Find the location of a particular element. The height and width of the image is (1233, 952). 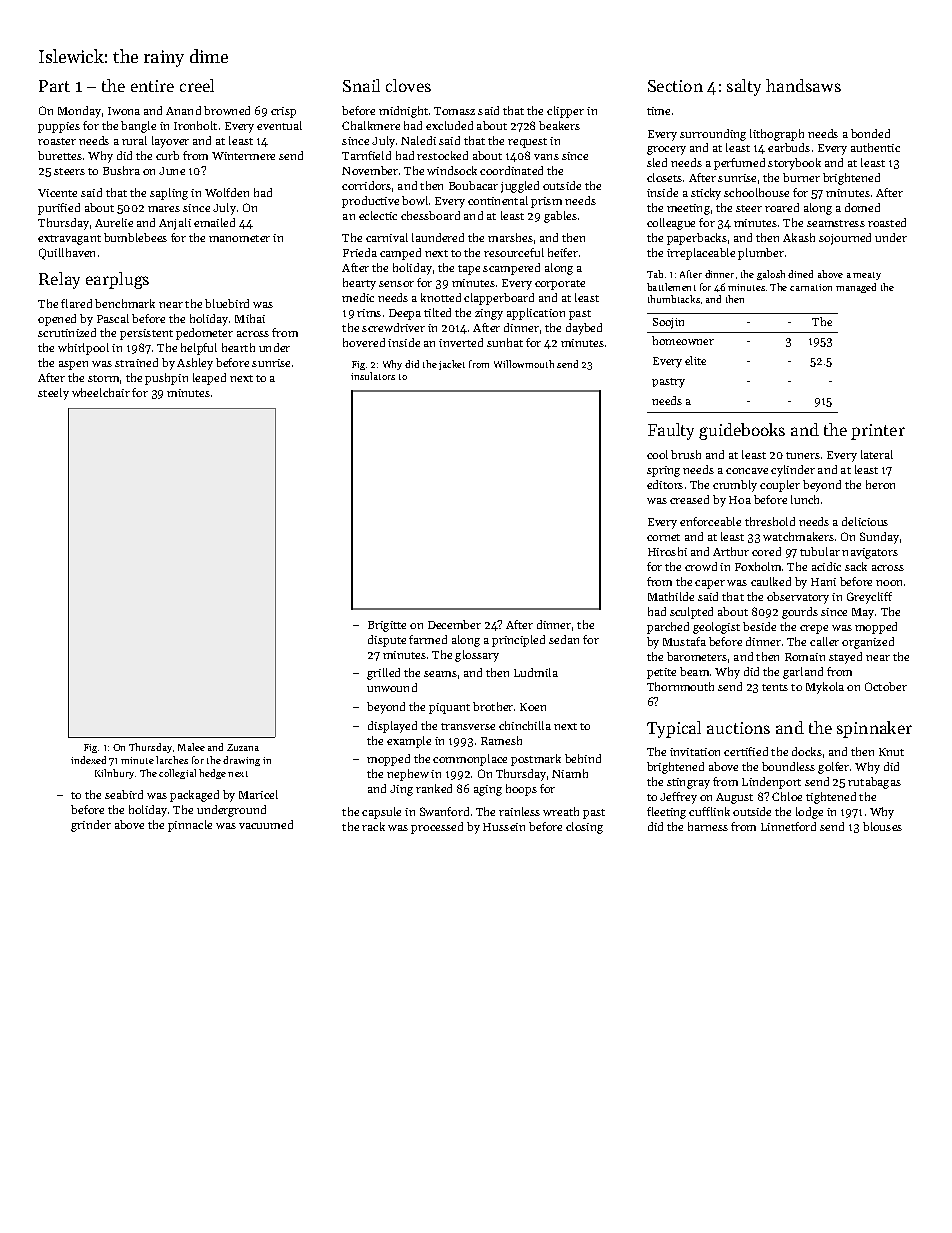

Ironholt is located at coordinates (195, 125).
